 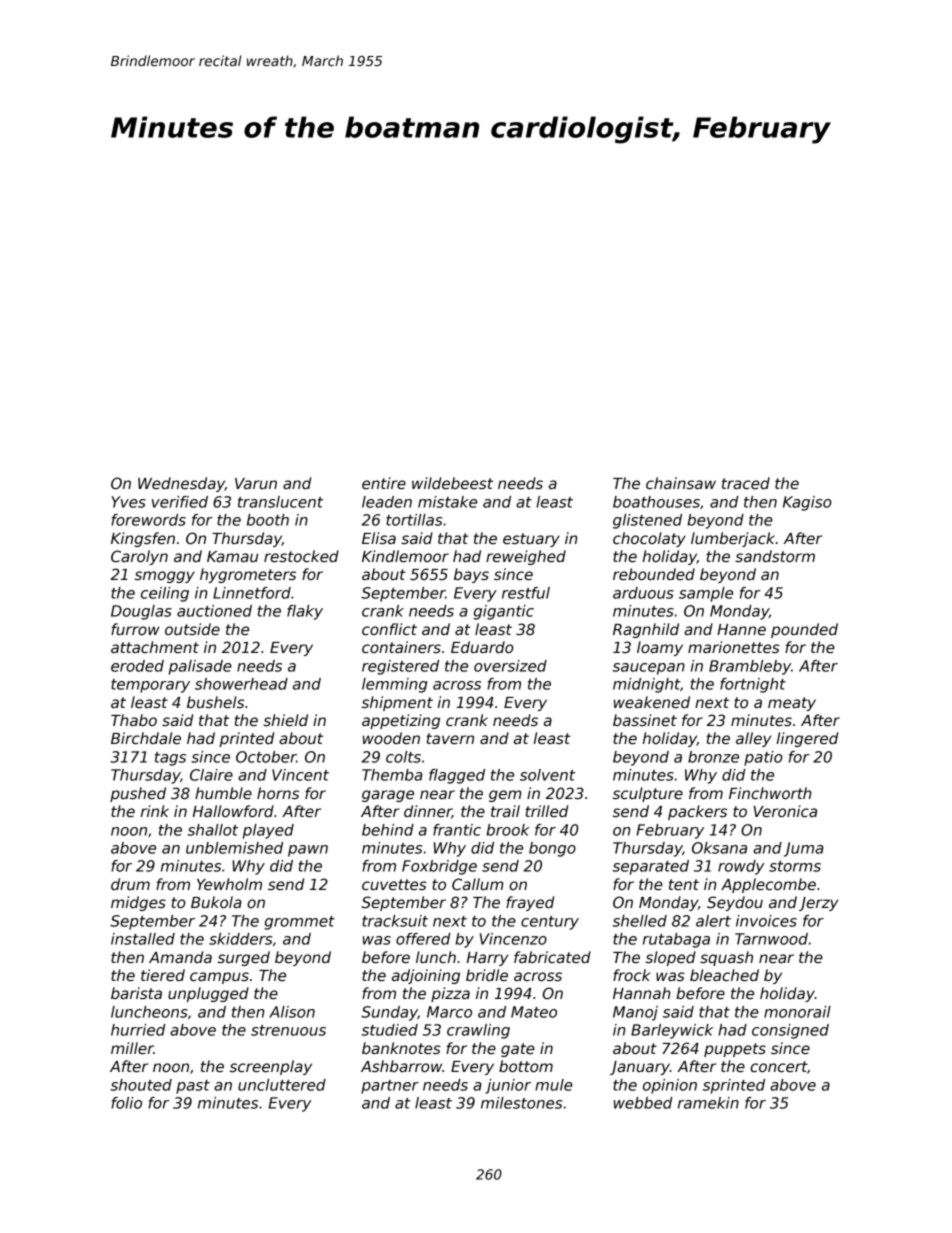 I want to click on miller, so click(x=132, y=1048).
